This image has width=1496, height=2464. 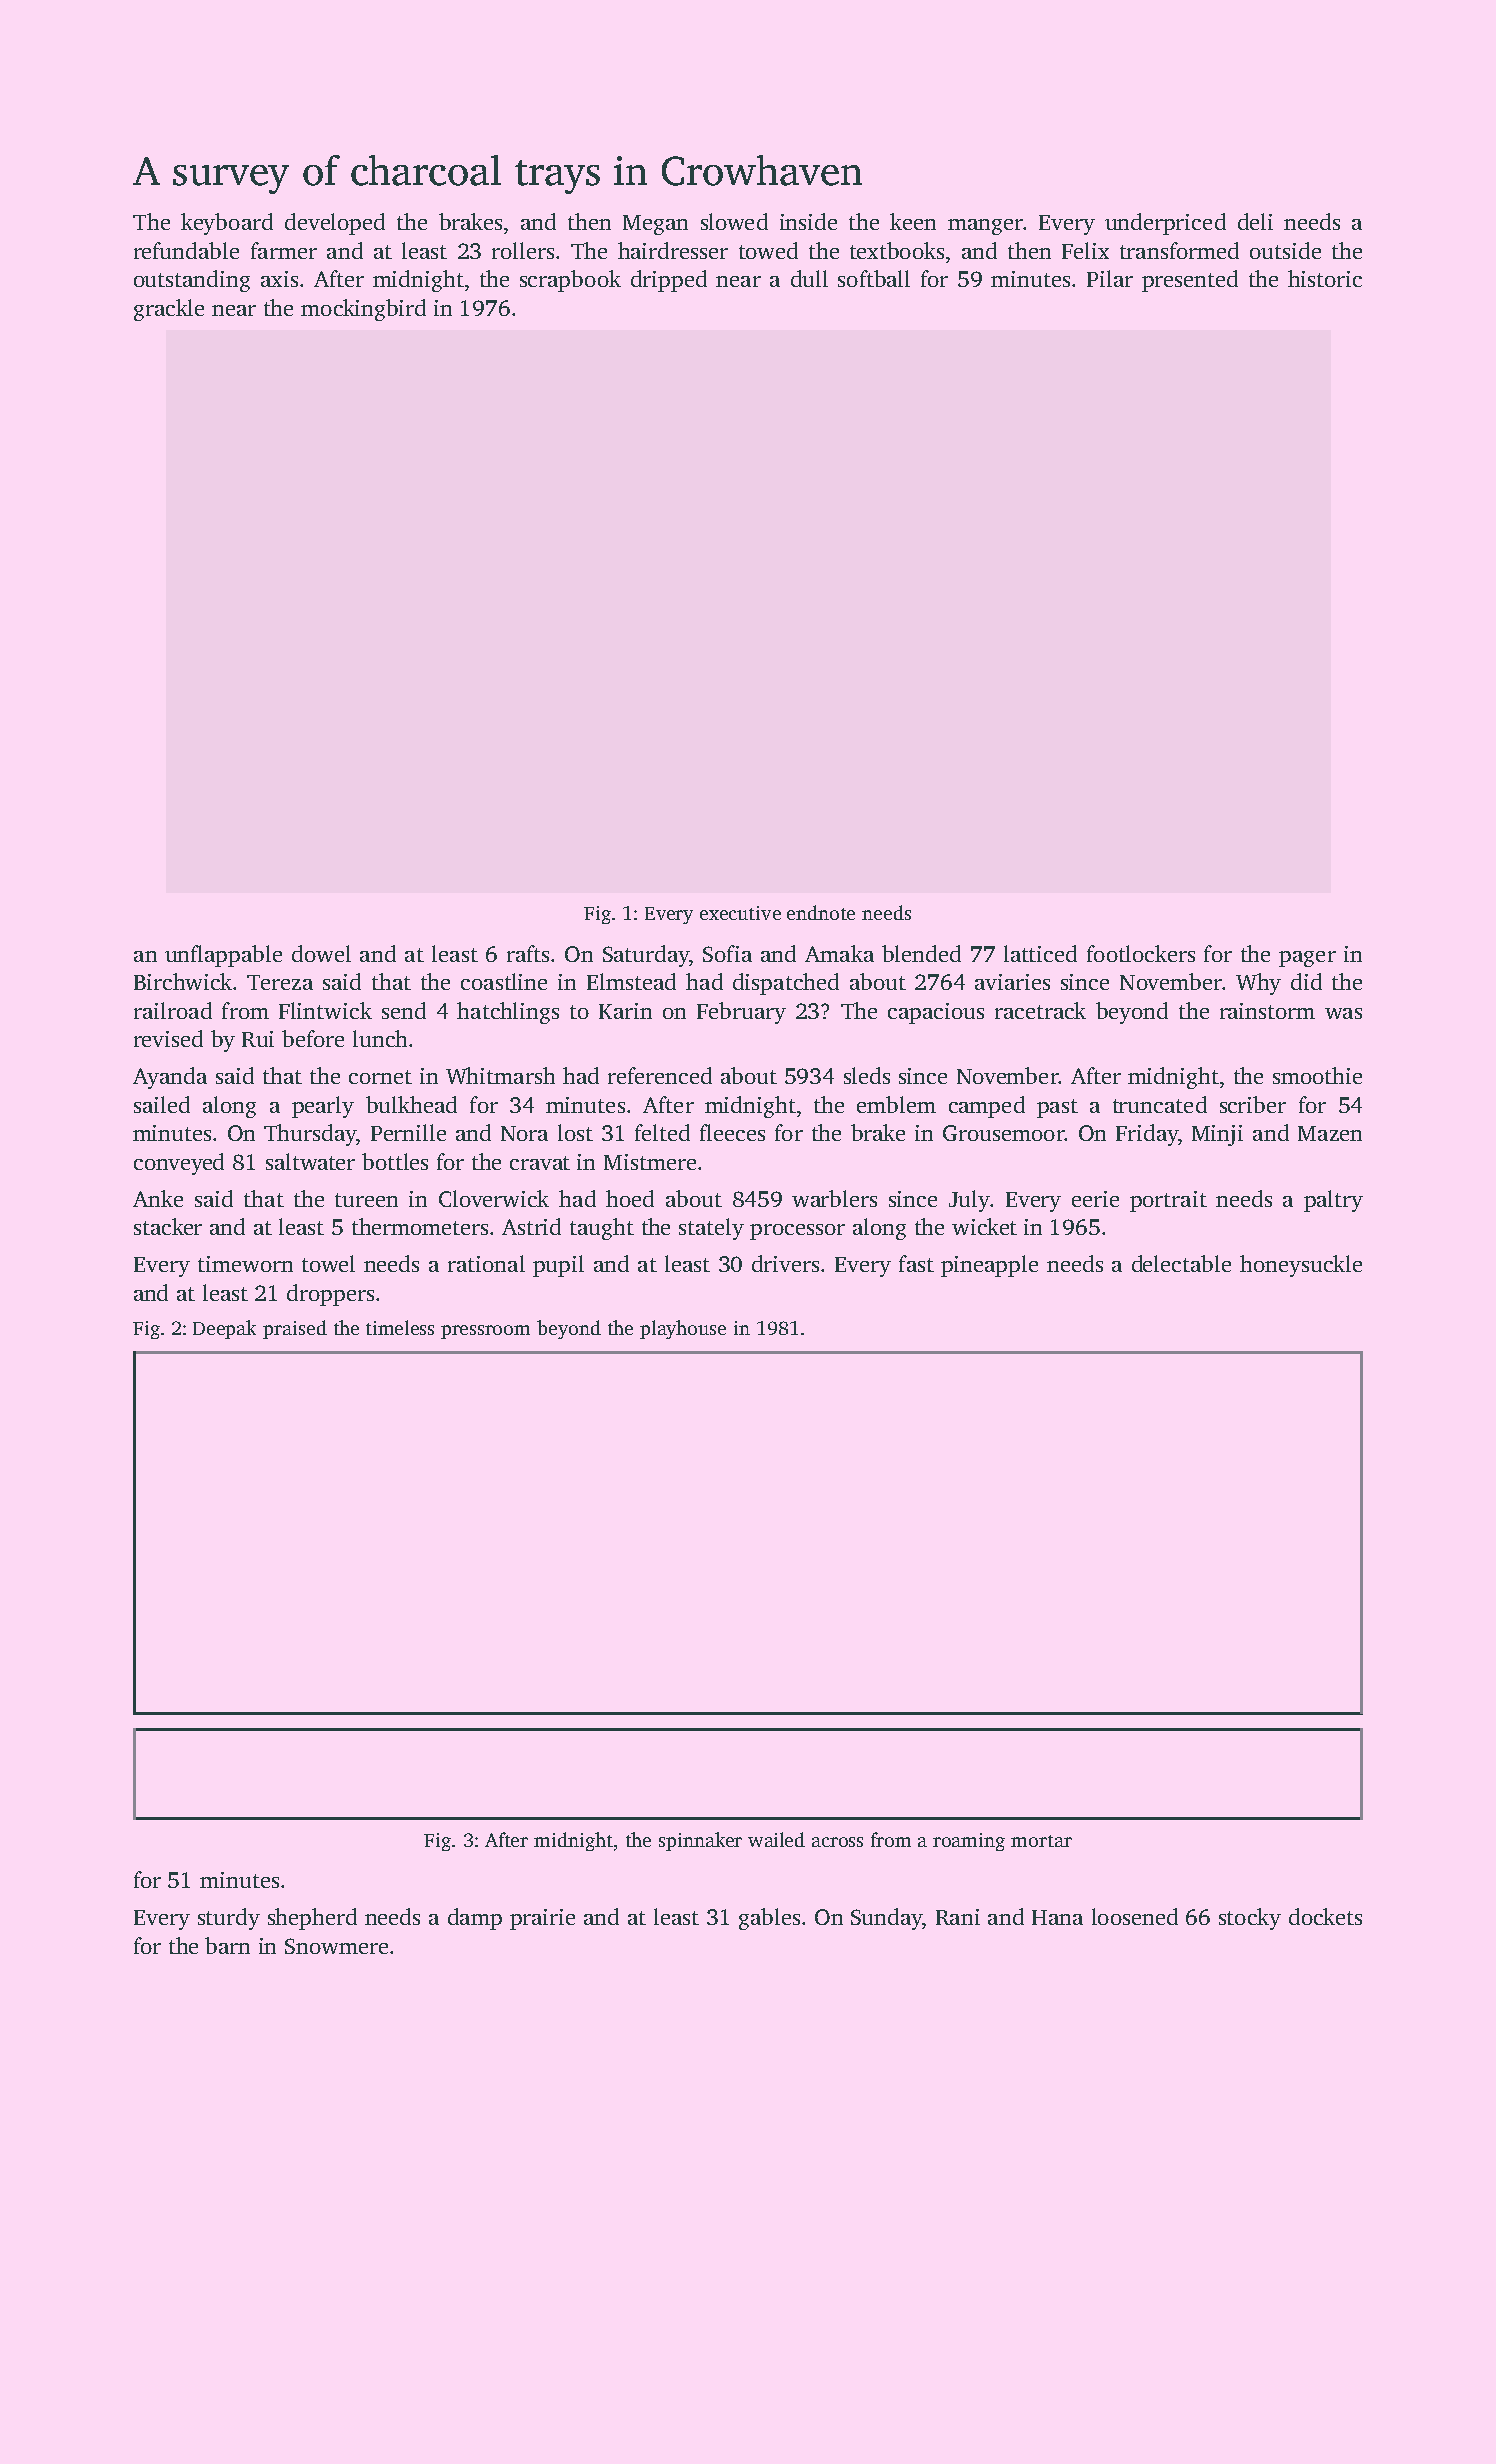 I want to click on slowed, so click(x=734, y=221).
